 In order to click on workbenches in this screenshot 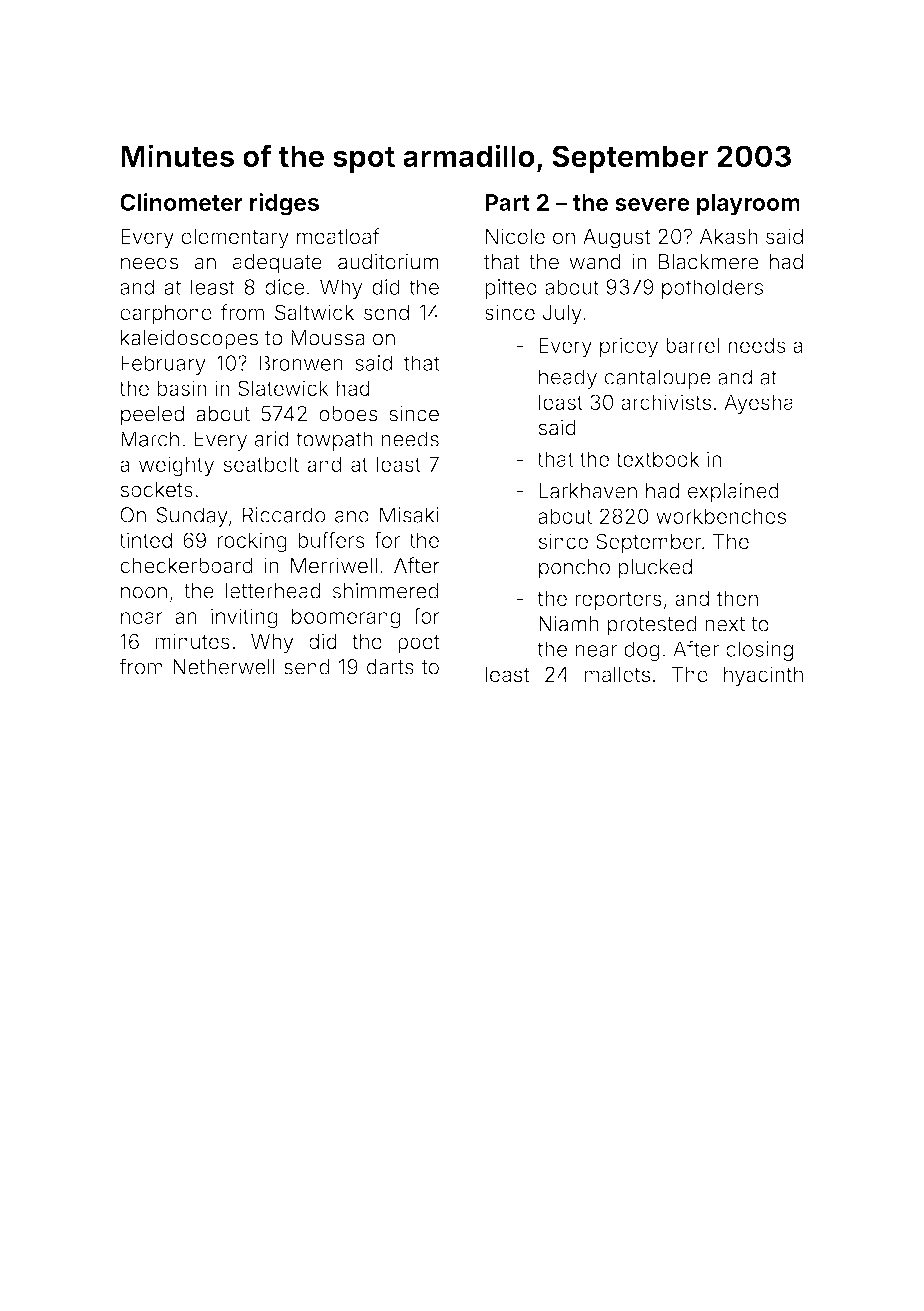, I will do `click(721, 516)`.
